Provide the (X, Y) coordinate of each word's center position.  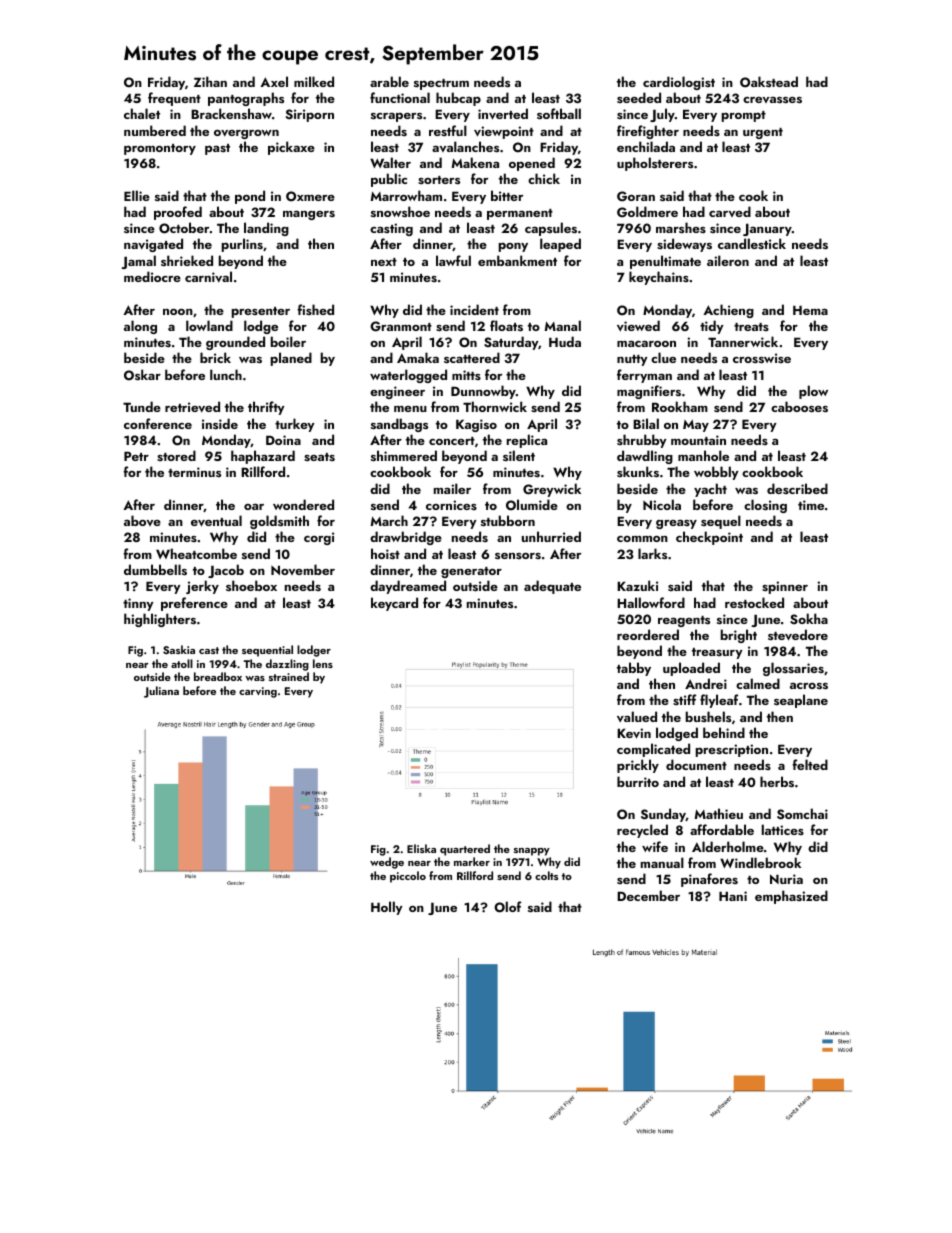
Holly (387, 908)
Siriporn (310, 115)
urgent (763, 133)
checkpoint (709, 538)
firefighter (648, 132)
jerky (202, 587)
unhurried (551, 536)
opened (532, 164)
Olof (508, 907)
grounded (235, 343)
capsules (551, 229)
